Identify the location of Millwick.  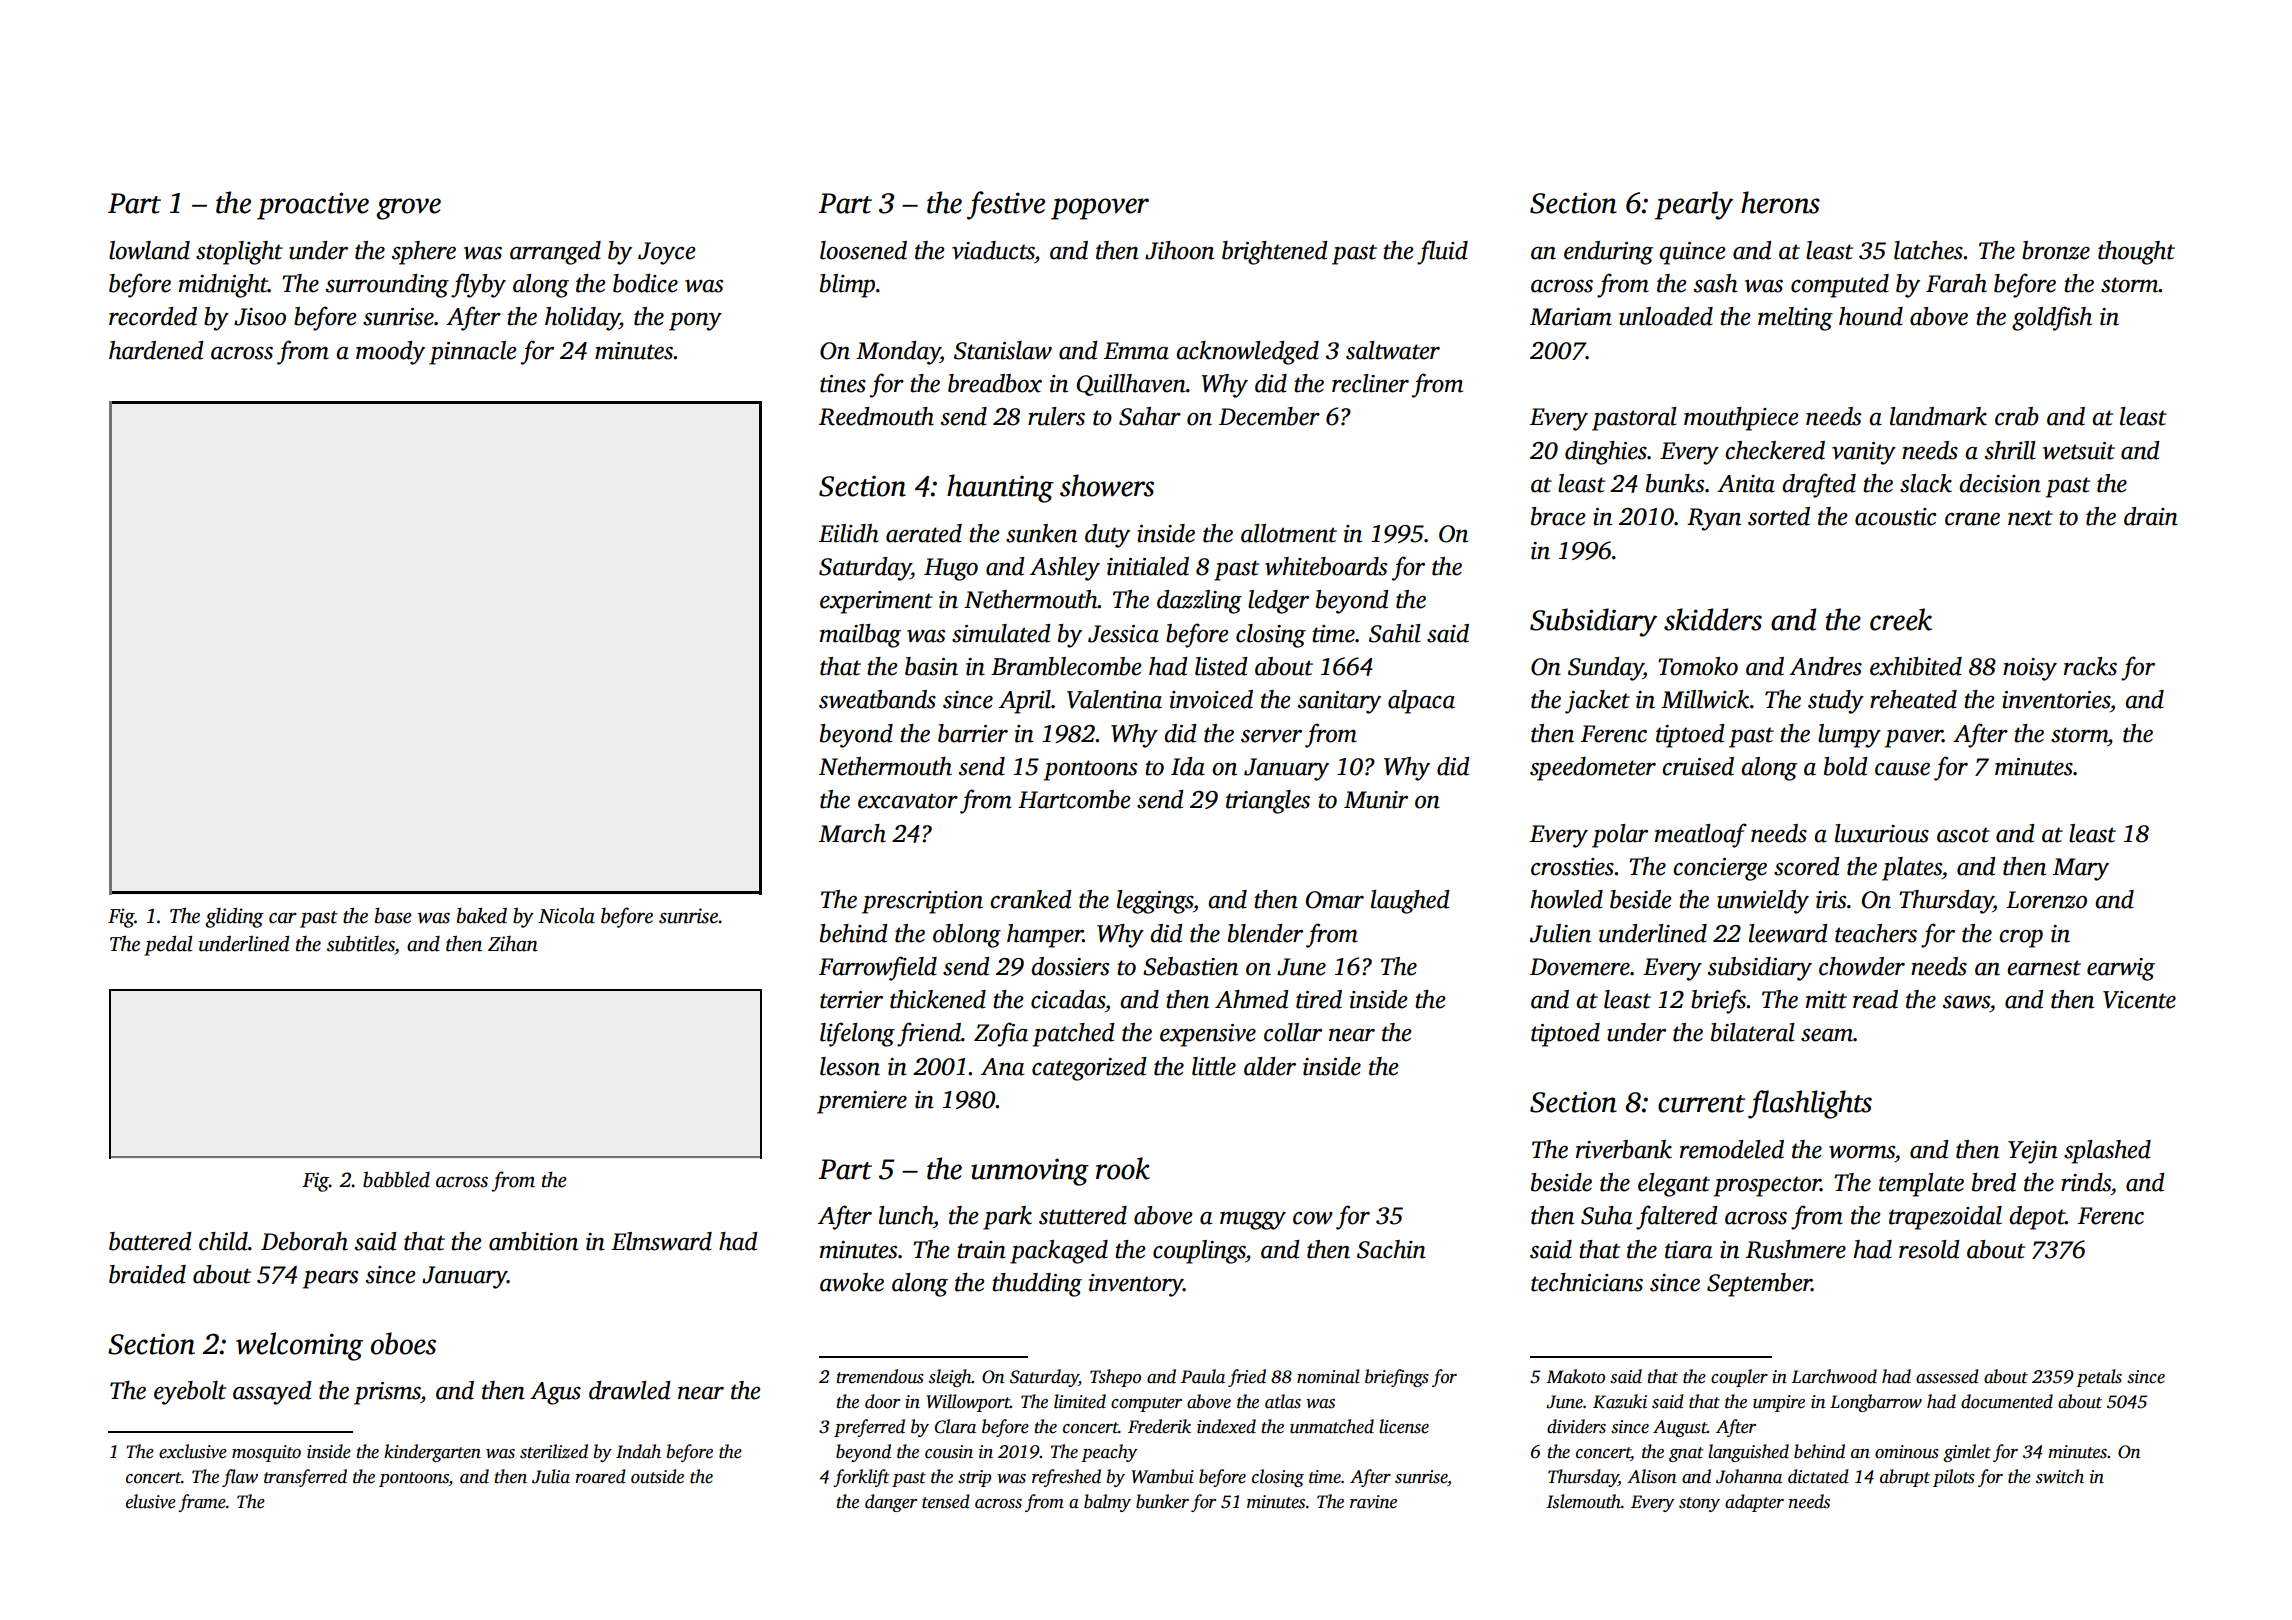
(1705, 699).
